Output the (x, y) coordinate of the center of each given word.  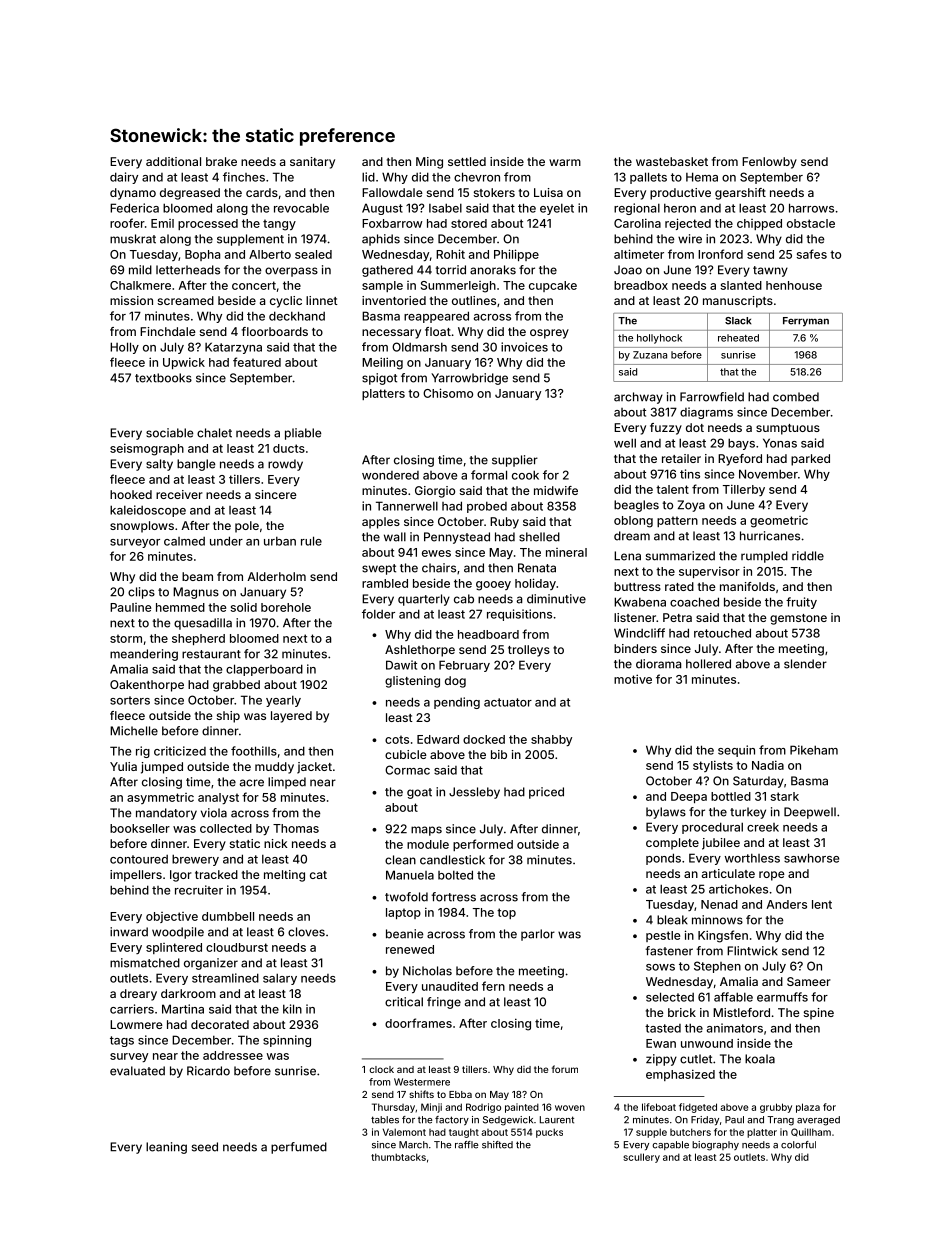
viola (214, 813)
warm (565, 162)
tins (690, 474)
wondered (390, 475)
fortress (453, 897)
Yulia (123, 766)
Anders (787, 904)
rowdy (285, 465)
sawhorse (811, 858)
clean (400, 860)
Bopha (202, 255)
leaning (166, 1148)
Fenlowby (769, 163)
